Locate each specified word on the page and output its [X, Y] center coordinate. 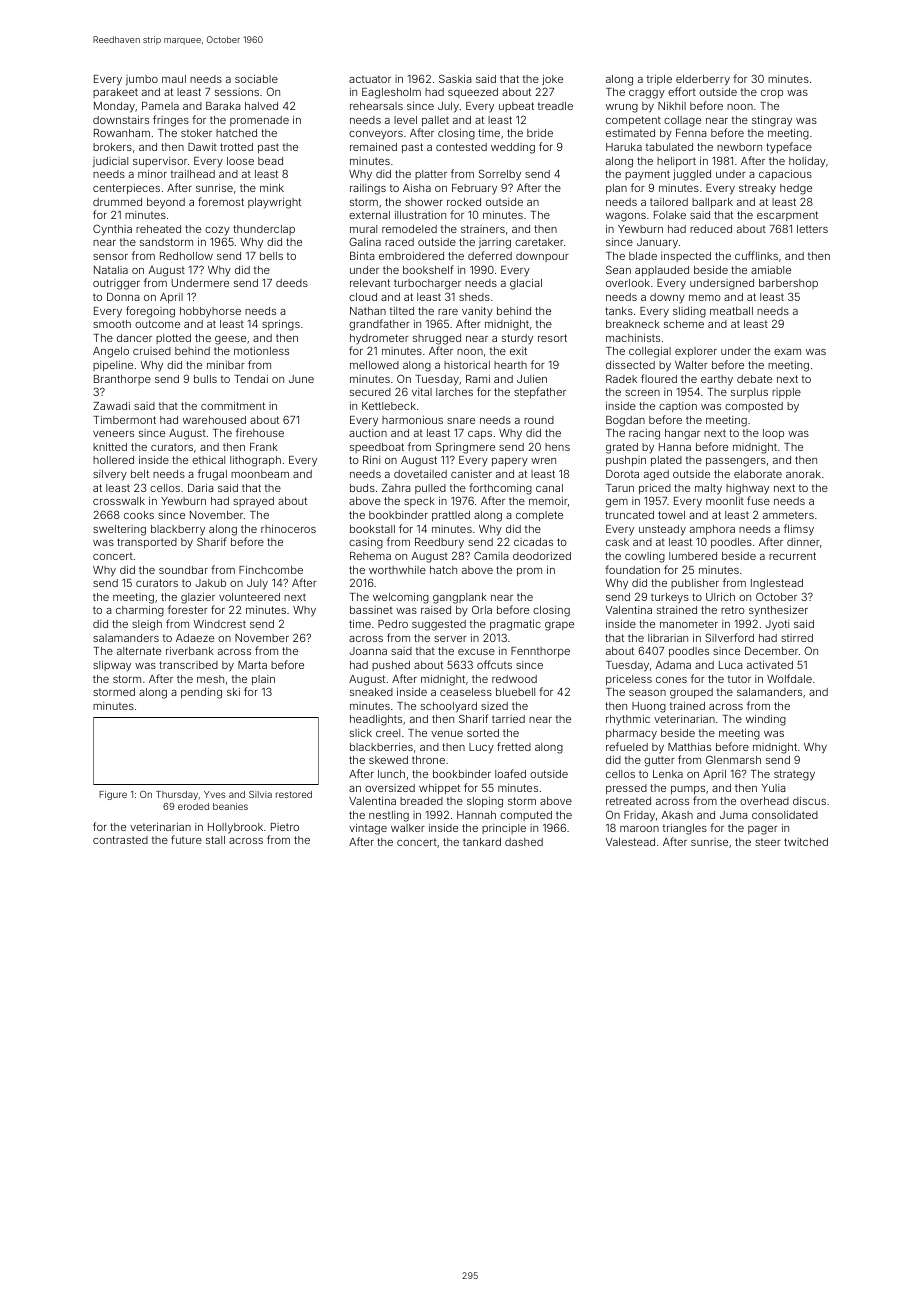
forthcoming [500, 489]
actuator [370, 79]
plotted [173, 339]
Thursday [177, 795]
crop [772, 94]
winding [766, 720]
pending [201, 693]
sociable [256, 79]
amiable [771, 270]
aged [656, 475]
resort [552, 338]
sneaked [371, 692]
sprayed [253, 502]
